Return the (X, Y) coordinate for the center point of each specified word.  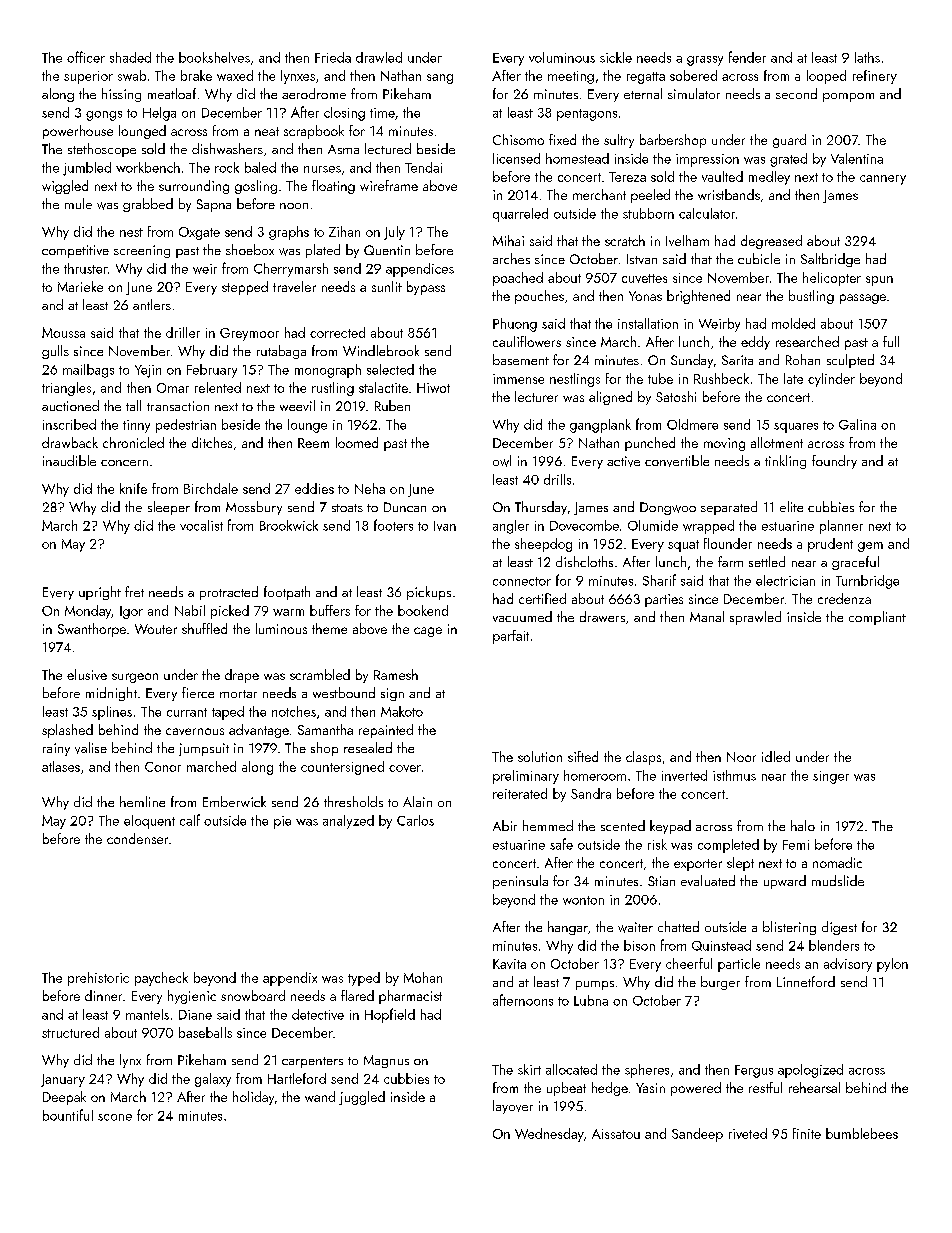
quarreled (520, 215)
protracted (229, 593)
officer (86, 57)
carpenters (312, 1062)
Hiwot (433, 388)
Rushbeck (721, 378)
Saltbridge (830, 260)
